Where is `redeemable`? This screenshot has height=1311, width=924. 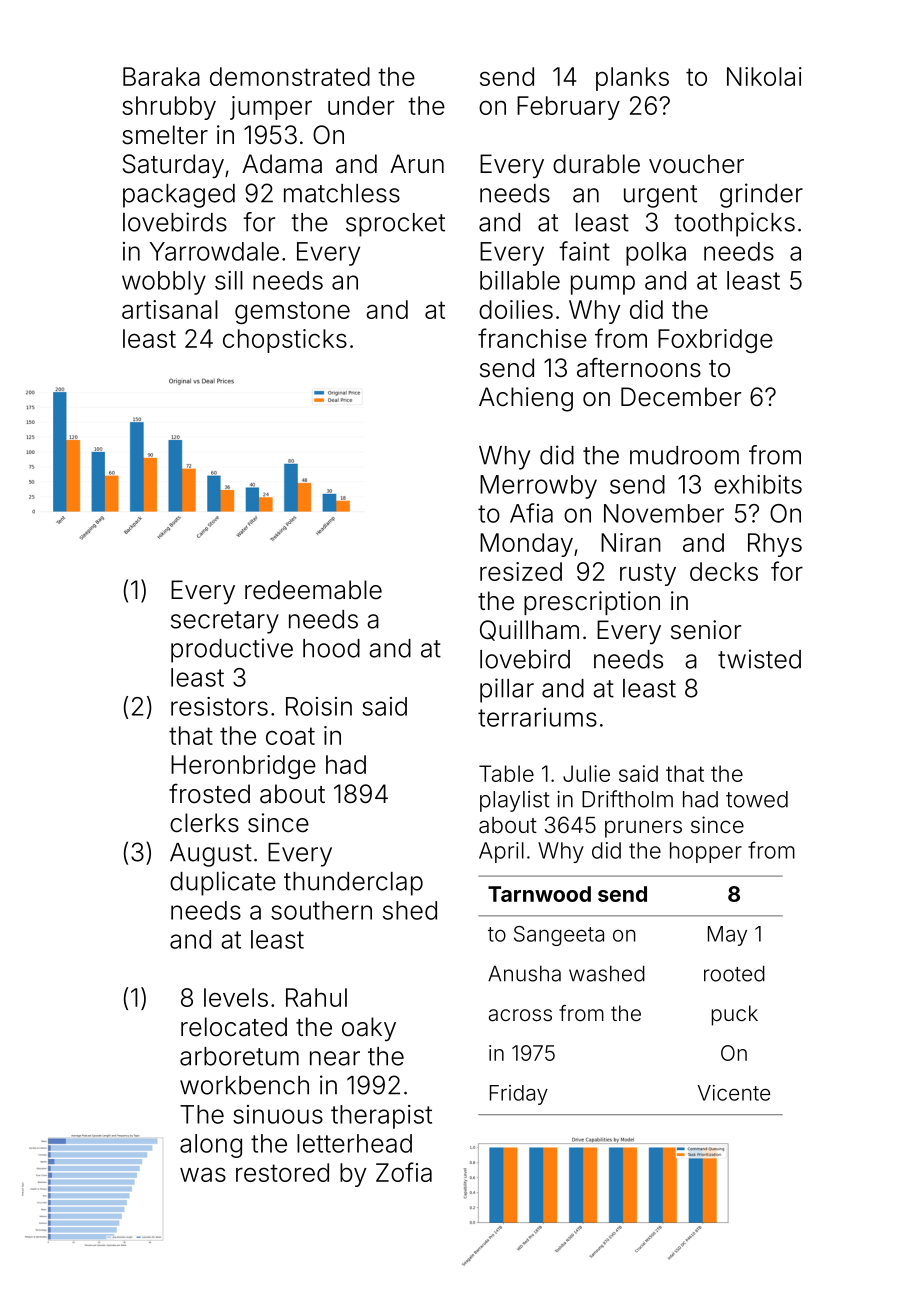 redeemable is located at coordinates (313, 590).
